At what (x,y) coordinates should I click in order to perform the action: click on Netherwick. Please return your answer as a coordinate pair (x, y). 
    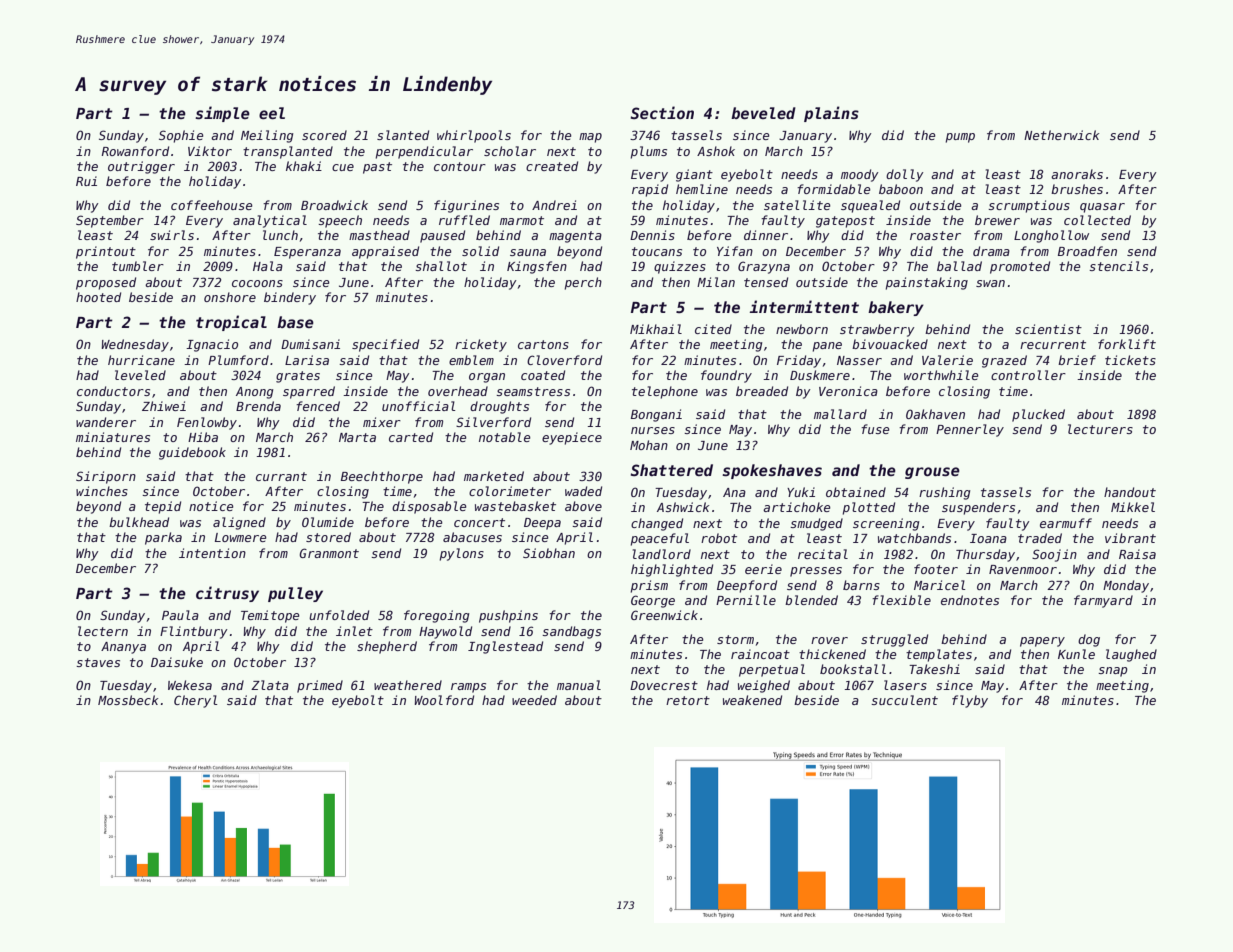
    Looking at the image, I should click on (1061, 135).
